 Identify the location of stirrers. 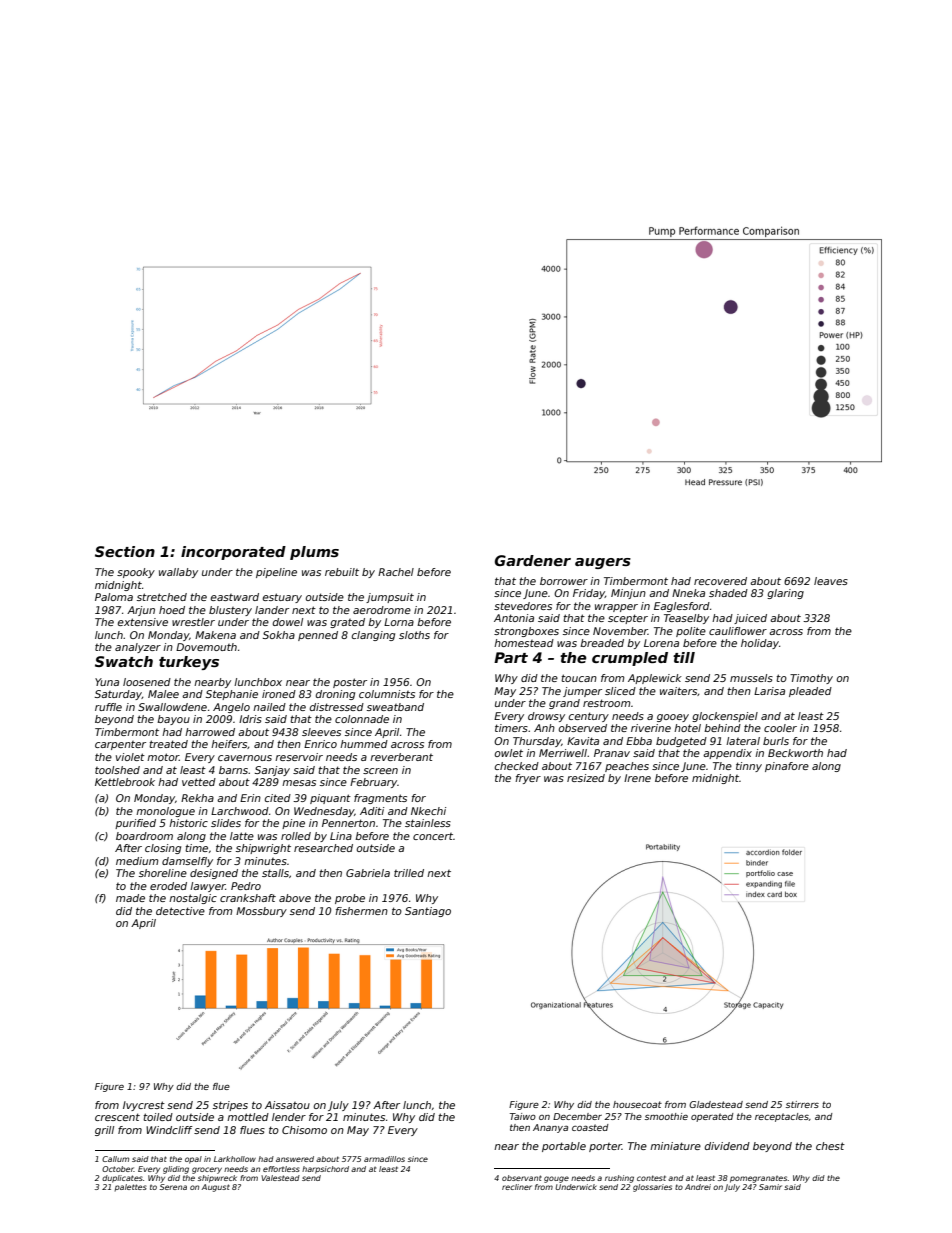
(802, 1104).
